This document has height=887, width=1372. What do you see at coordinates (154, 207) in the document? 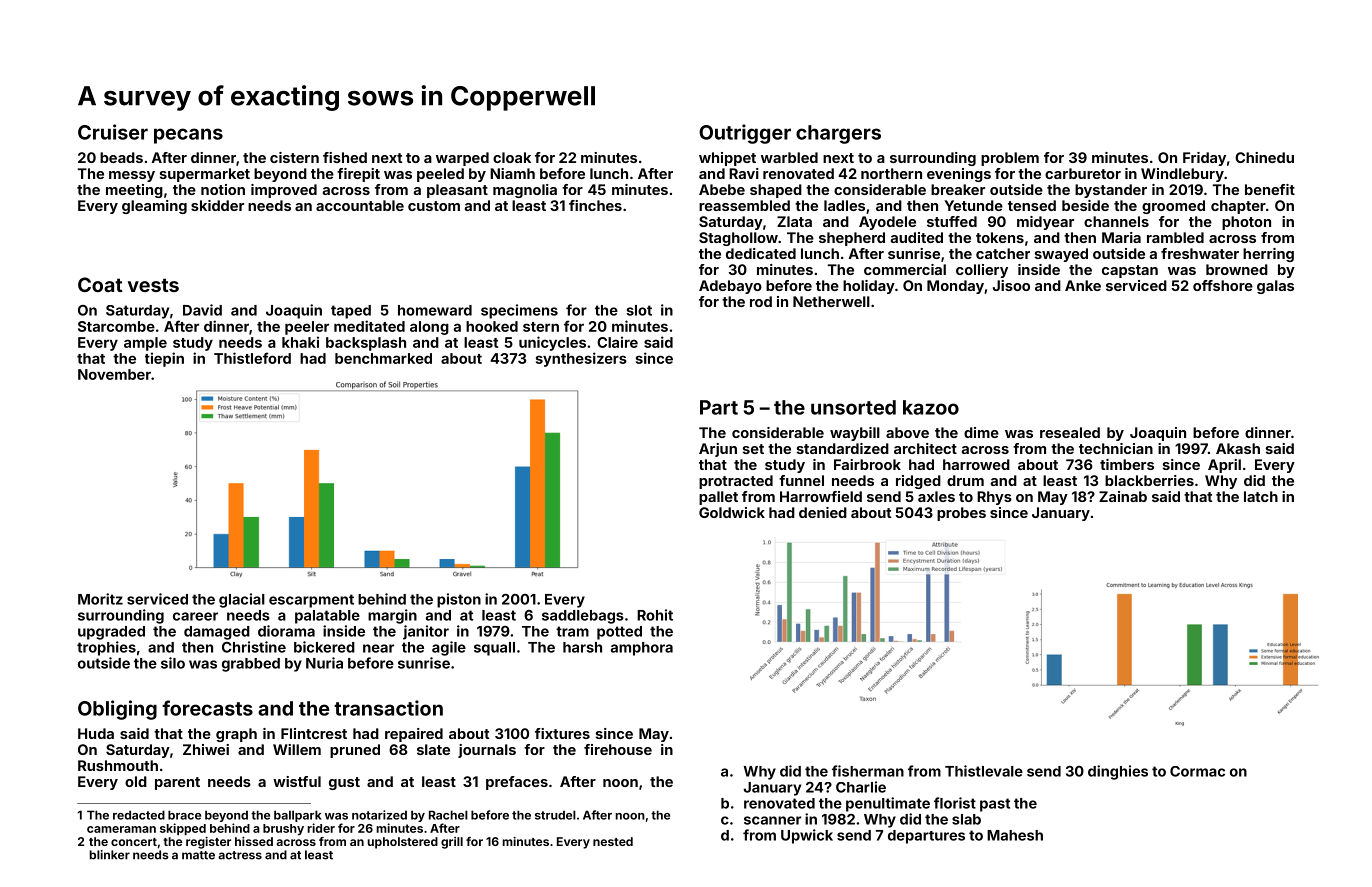
I see `gleaming` at bounding box center [154, 207].
